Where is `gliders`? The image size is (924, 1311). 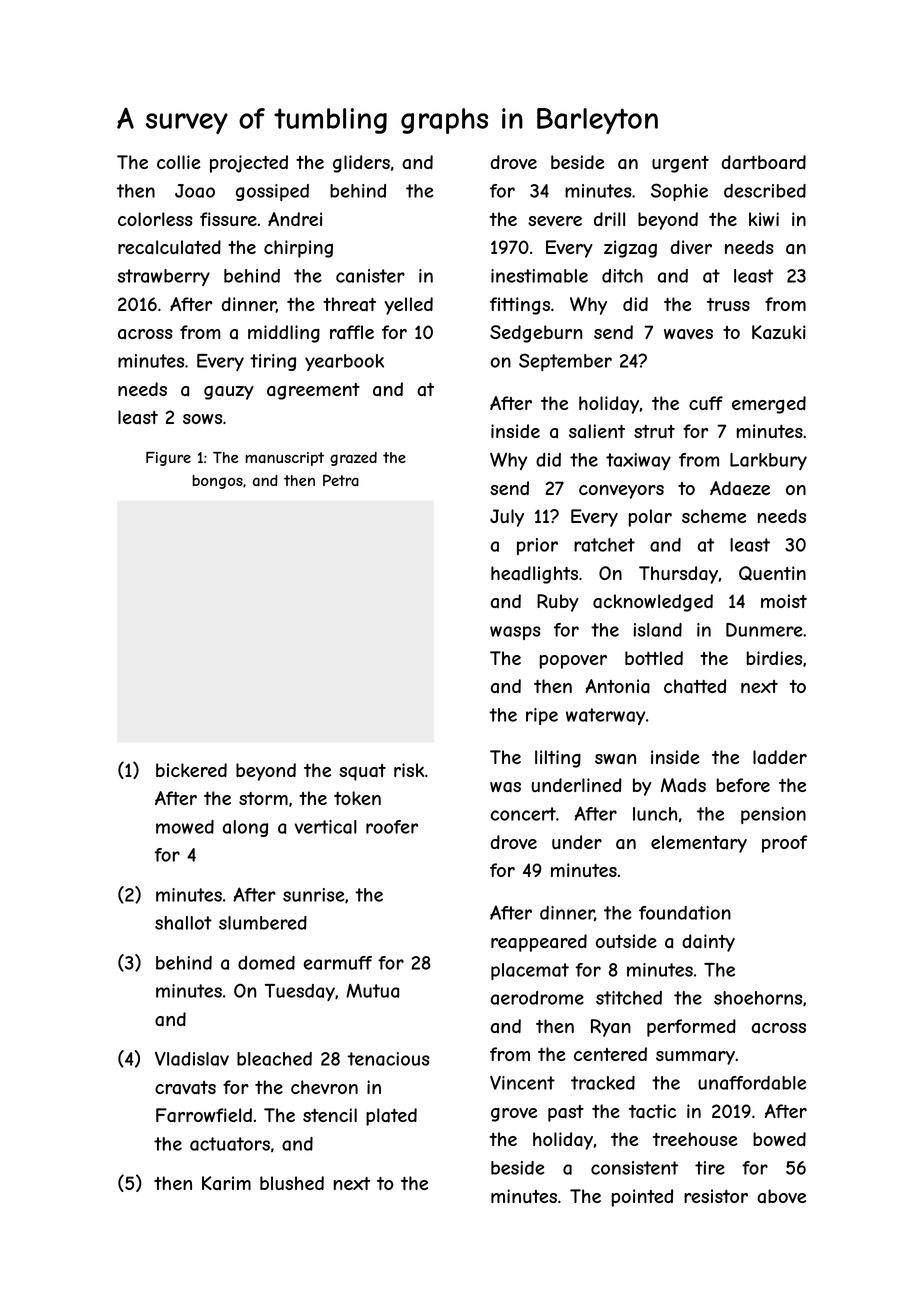 gliders is located at coordinates (361, 164).
